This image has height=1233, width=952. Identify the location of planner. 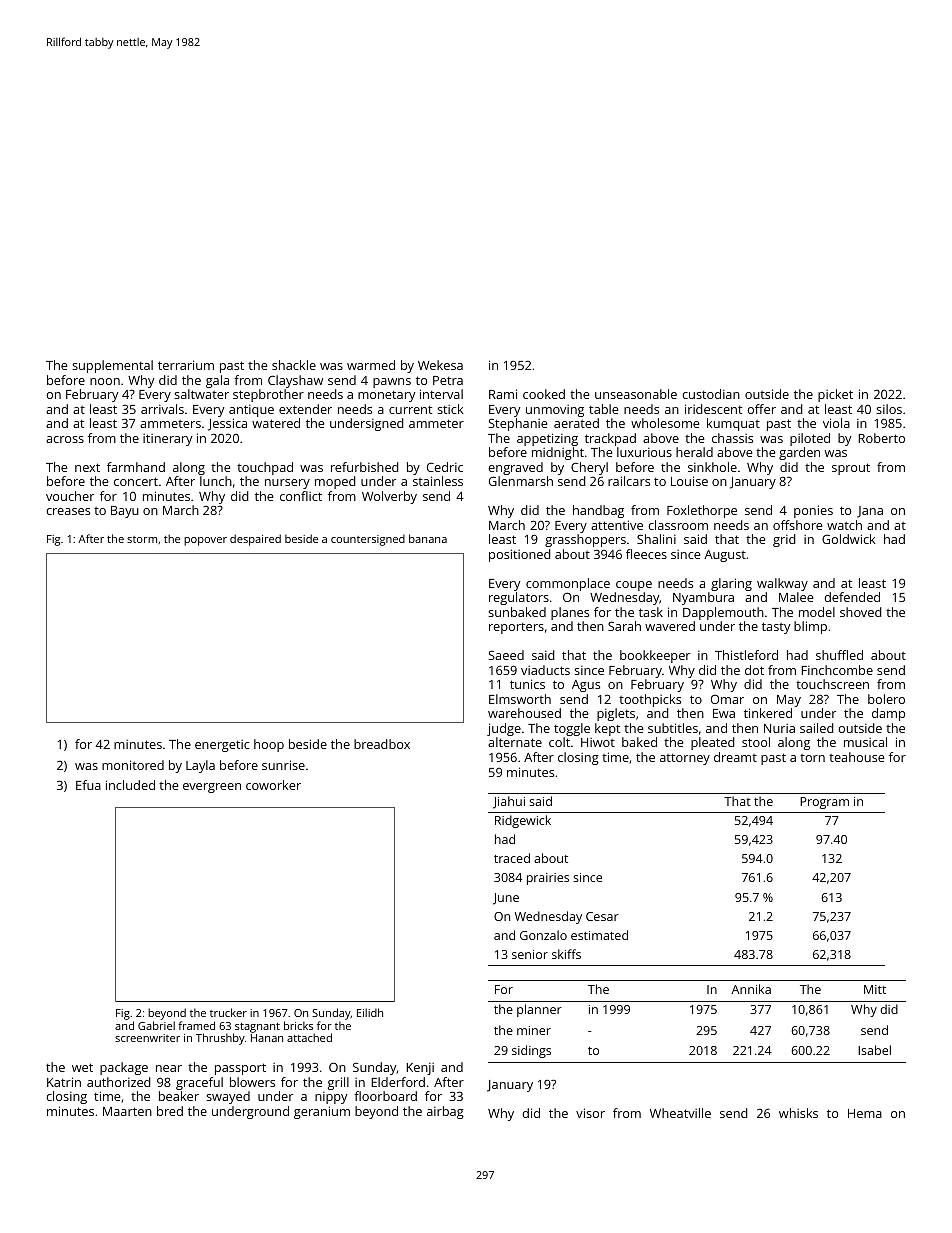
(539, 1010).
